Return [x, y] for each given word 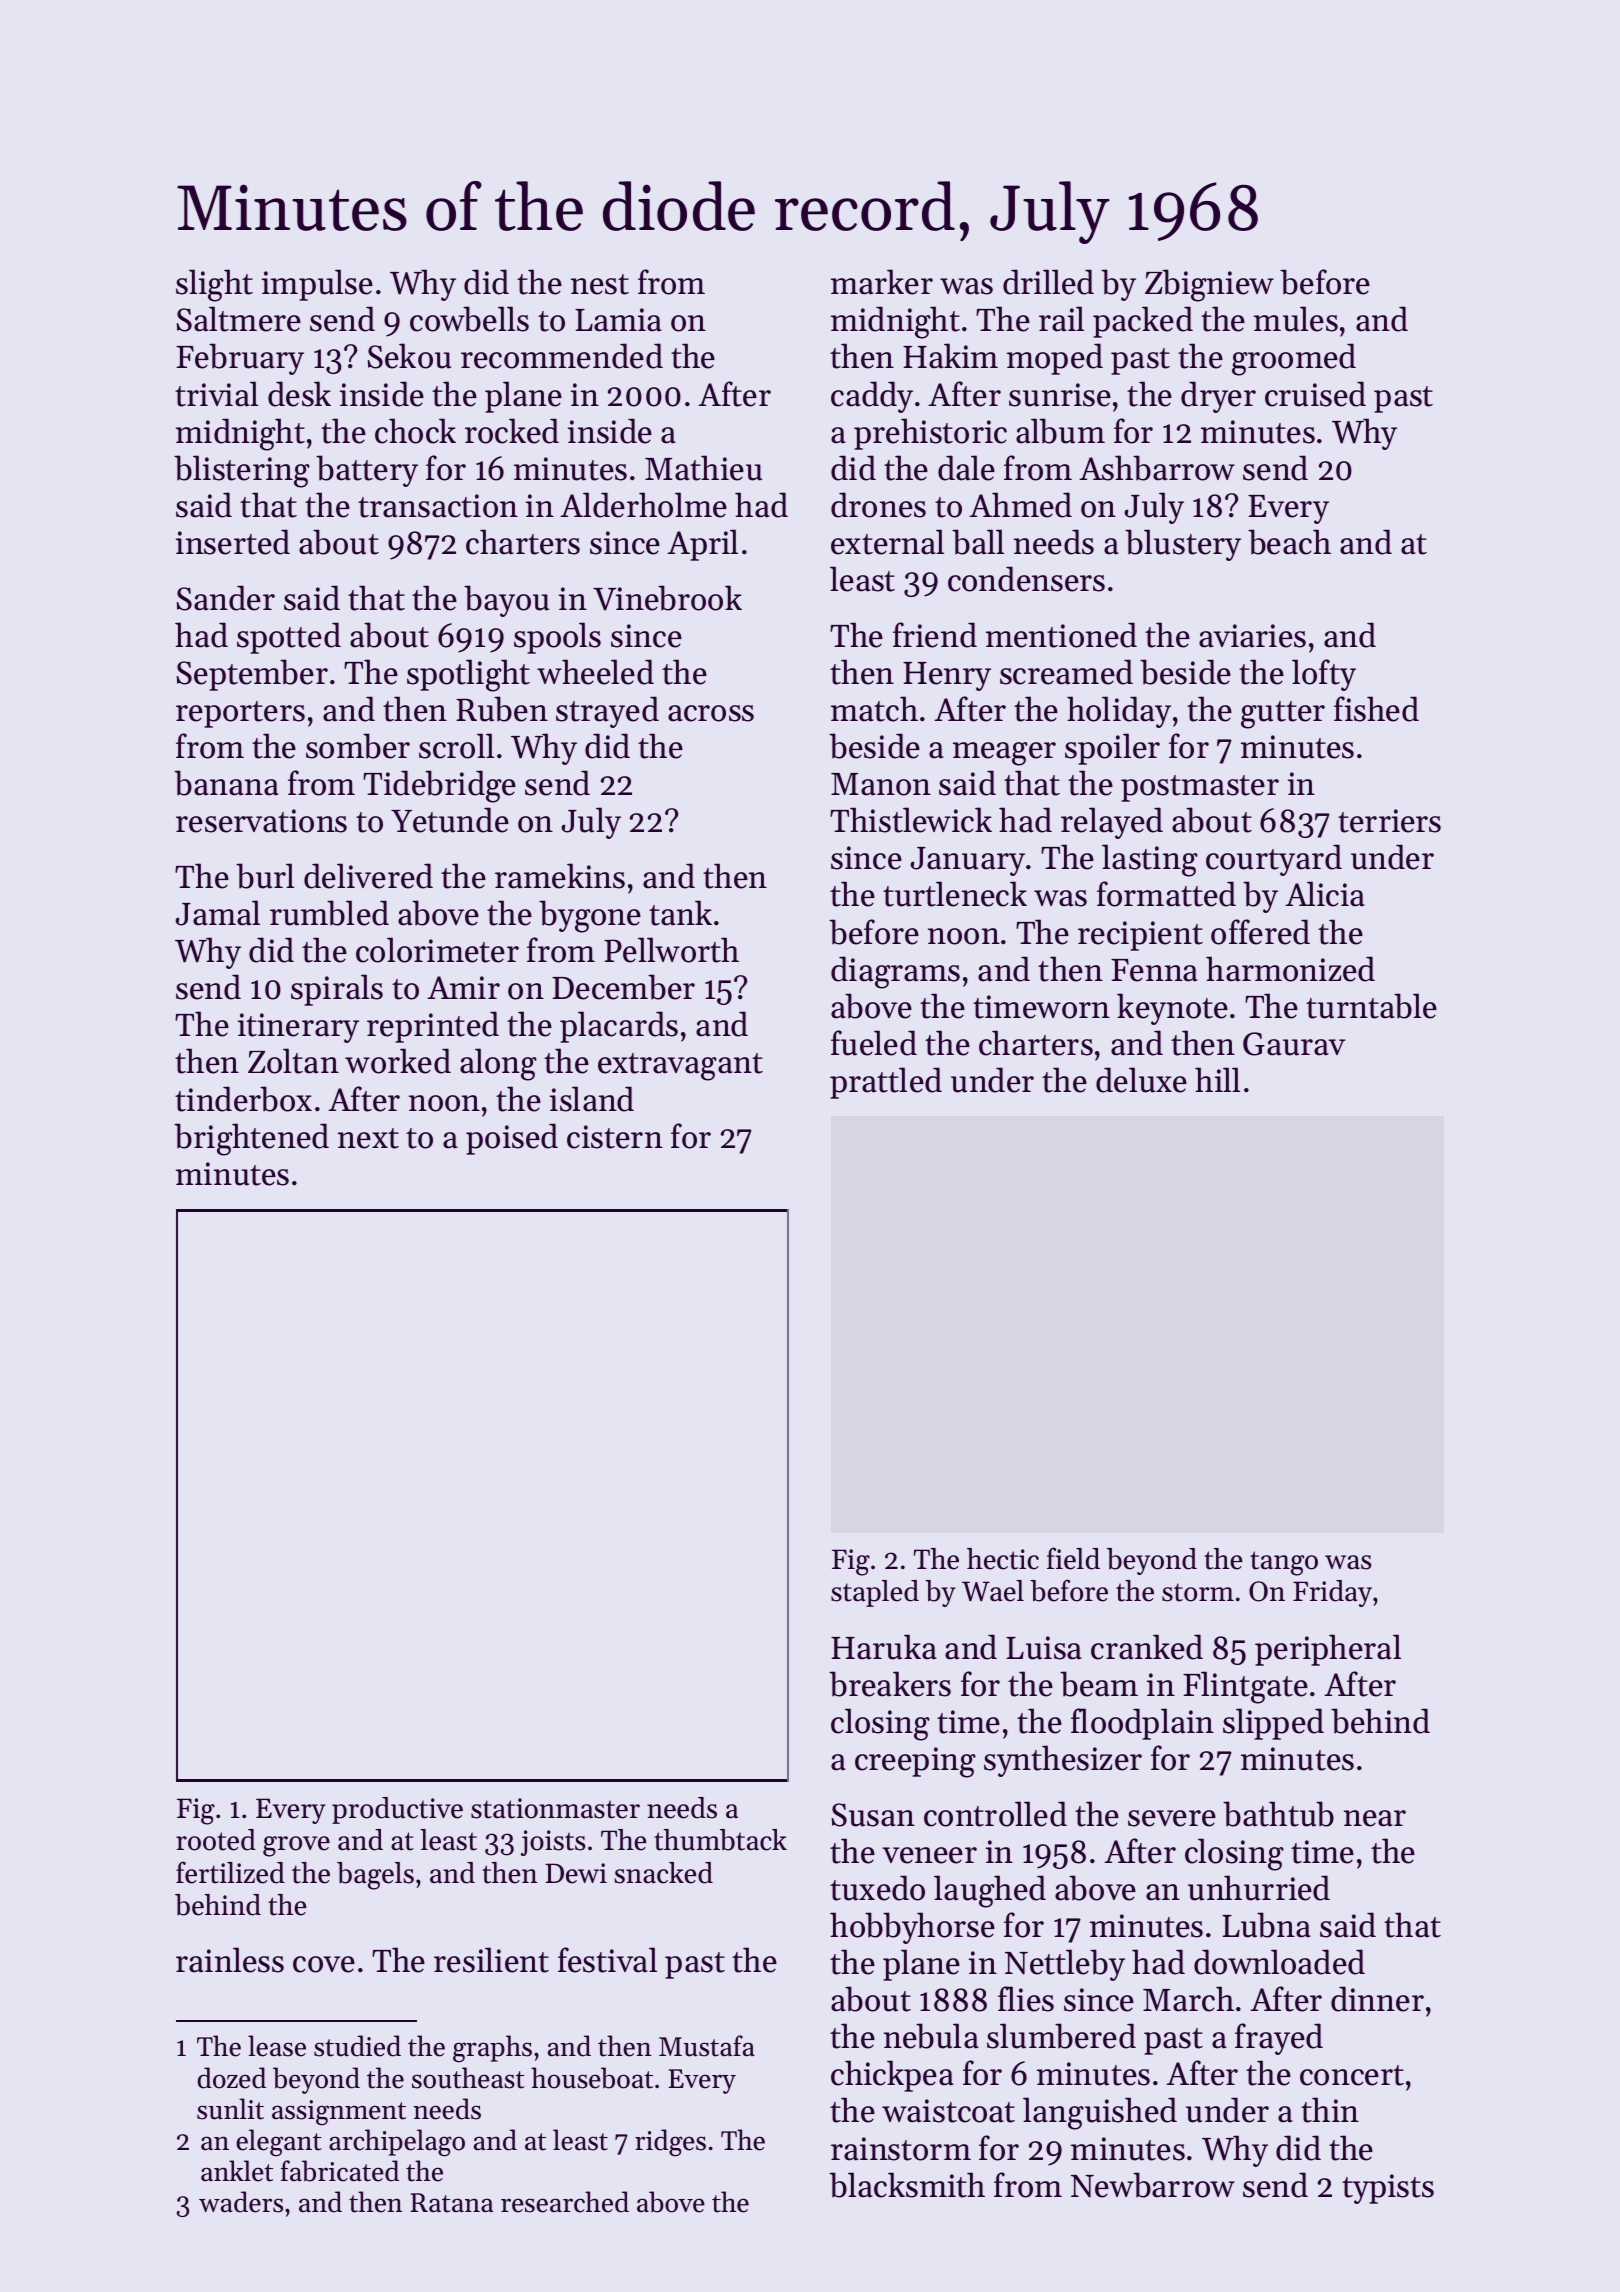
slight [214, 285]
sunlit [230, 2109]
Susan [873, 1815]
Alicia [1325, 894]
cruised [1315, 394]
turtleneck [955, 894]
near [1375, 1818]
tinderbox [243, 1099]
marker [882, 282]
